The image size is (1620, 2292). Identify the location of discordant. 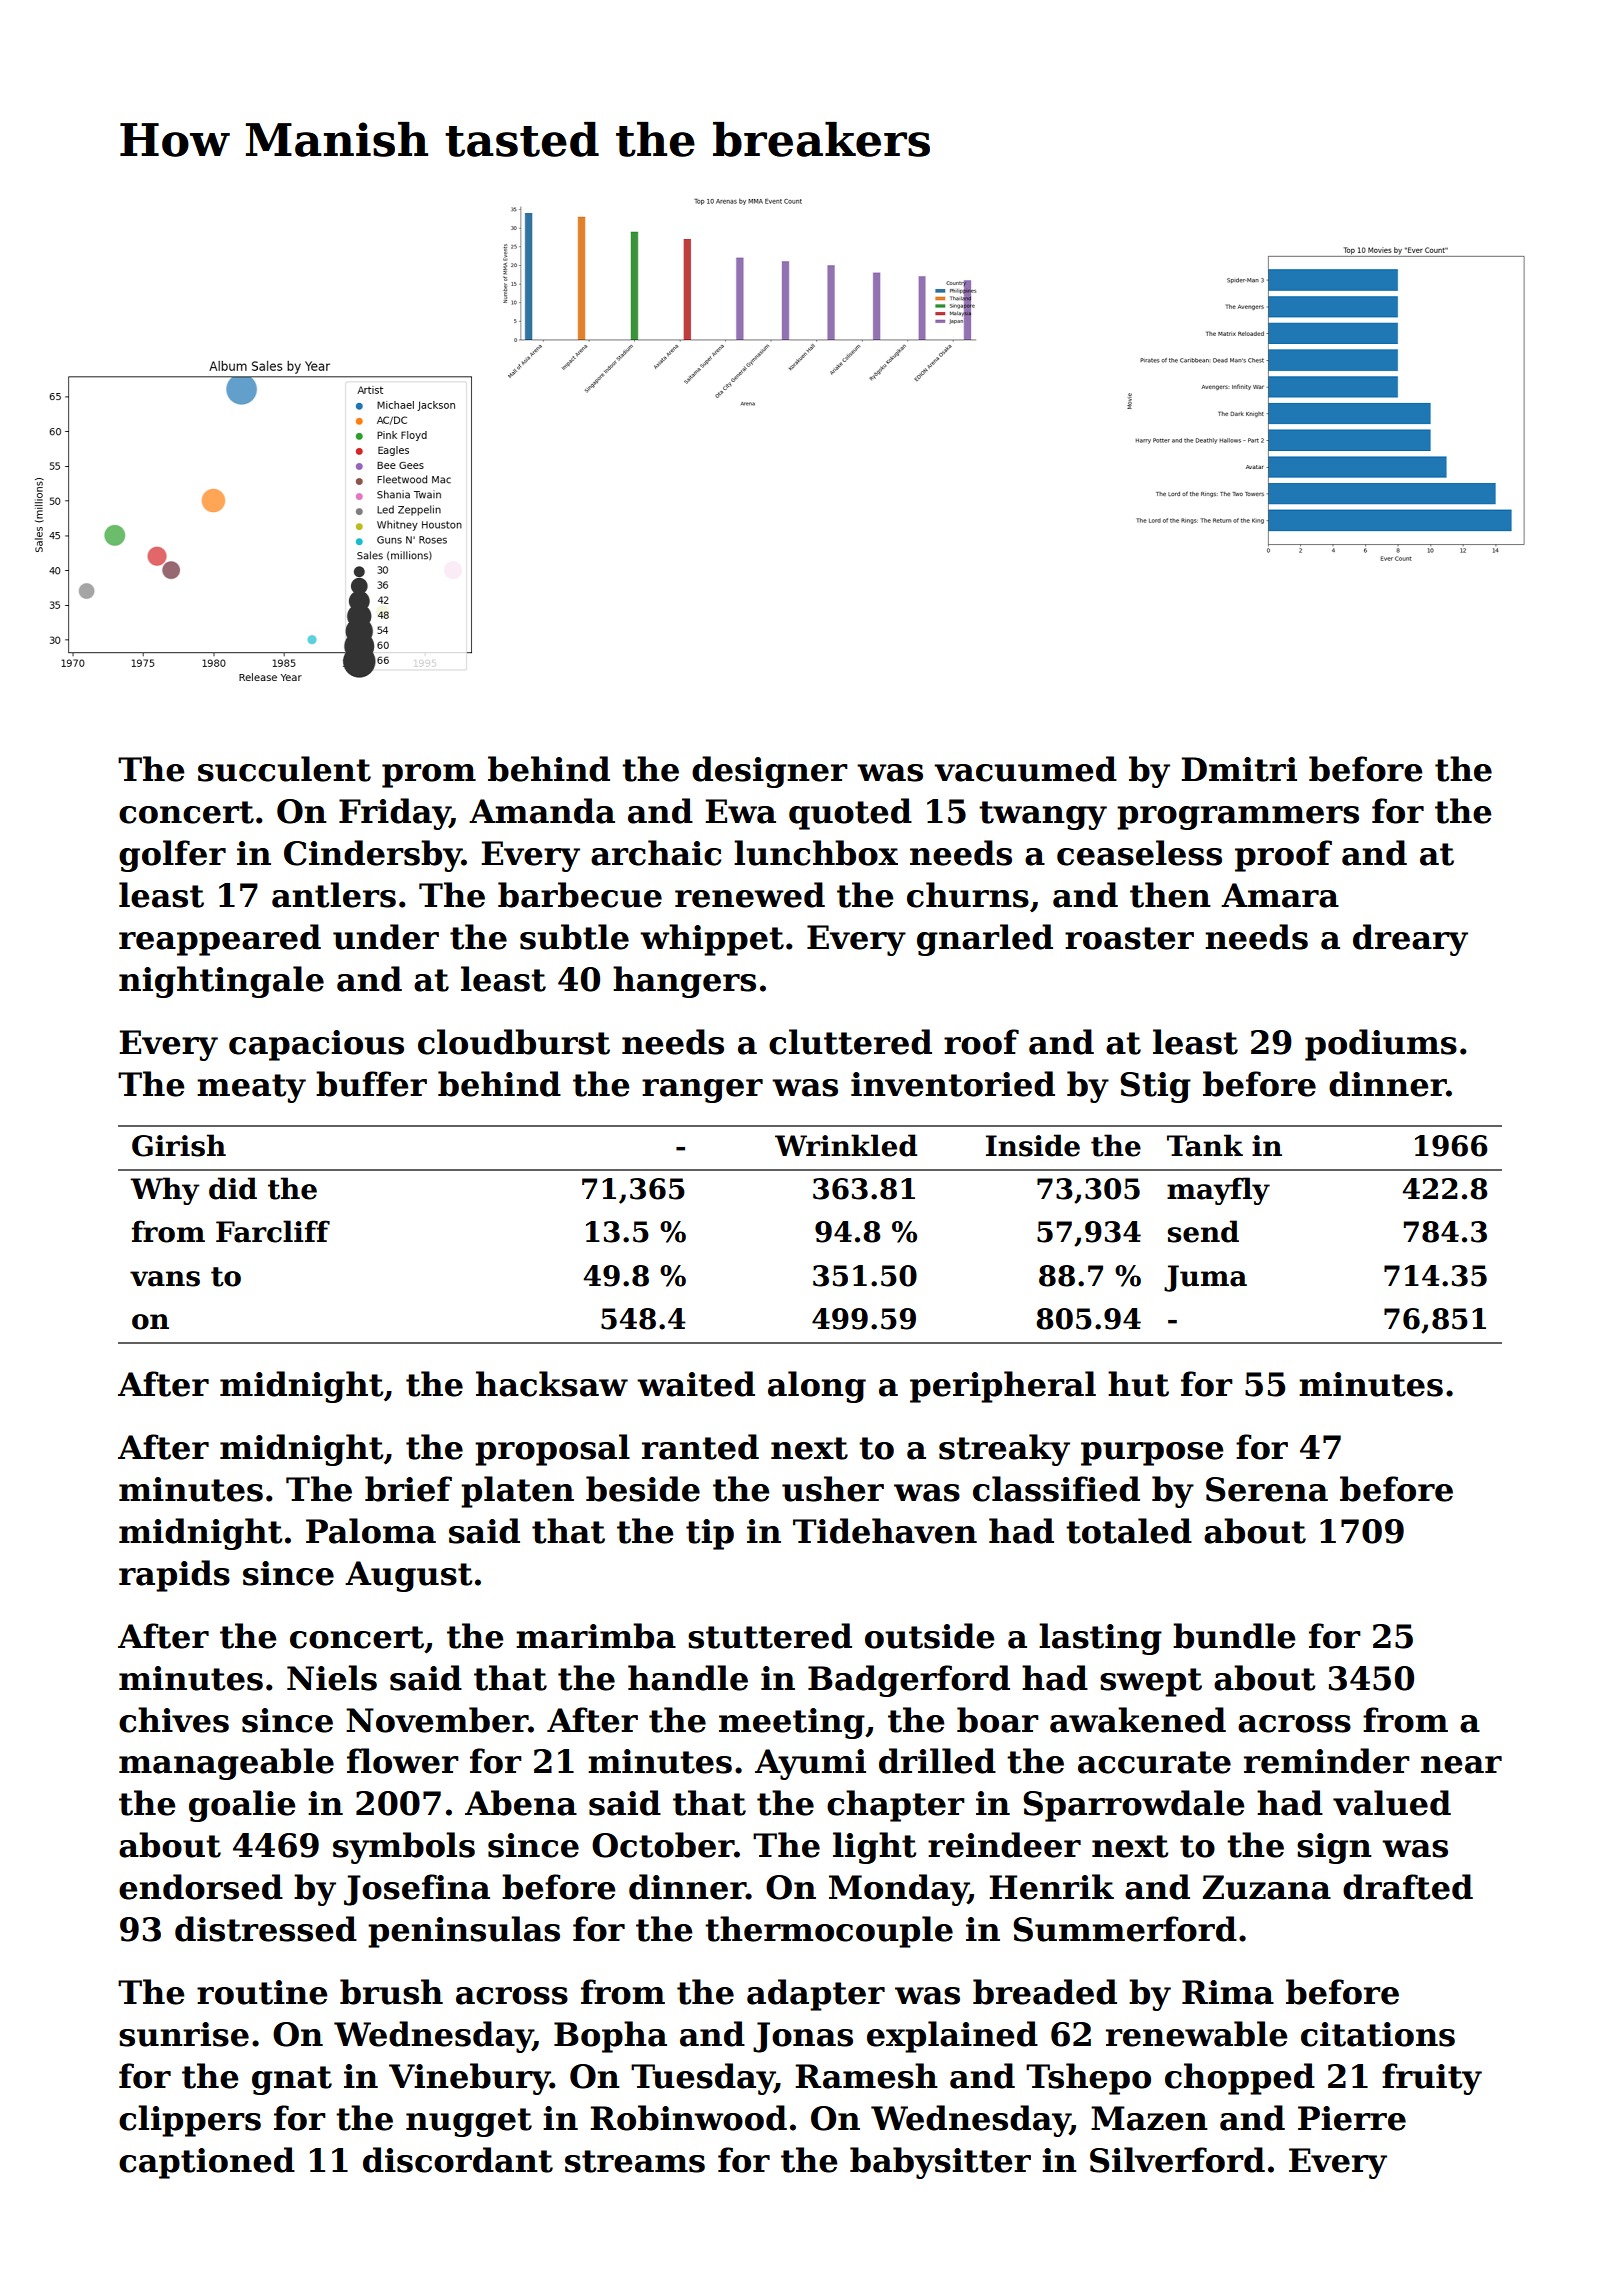
(458, 2160).
